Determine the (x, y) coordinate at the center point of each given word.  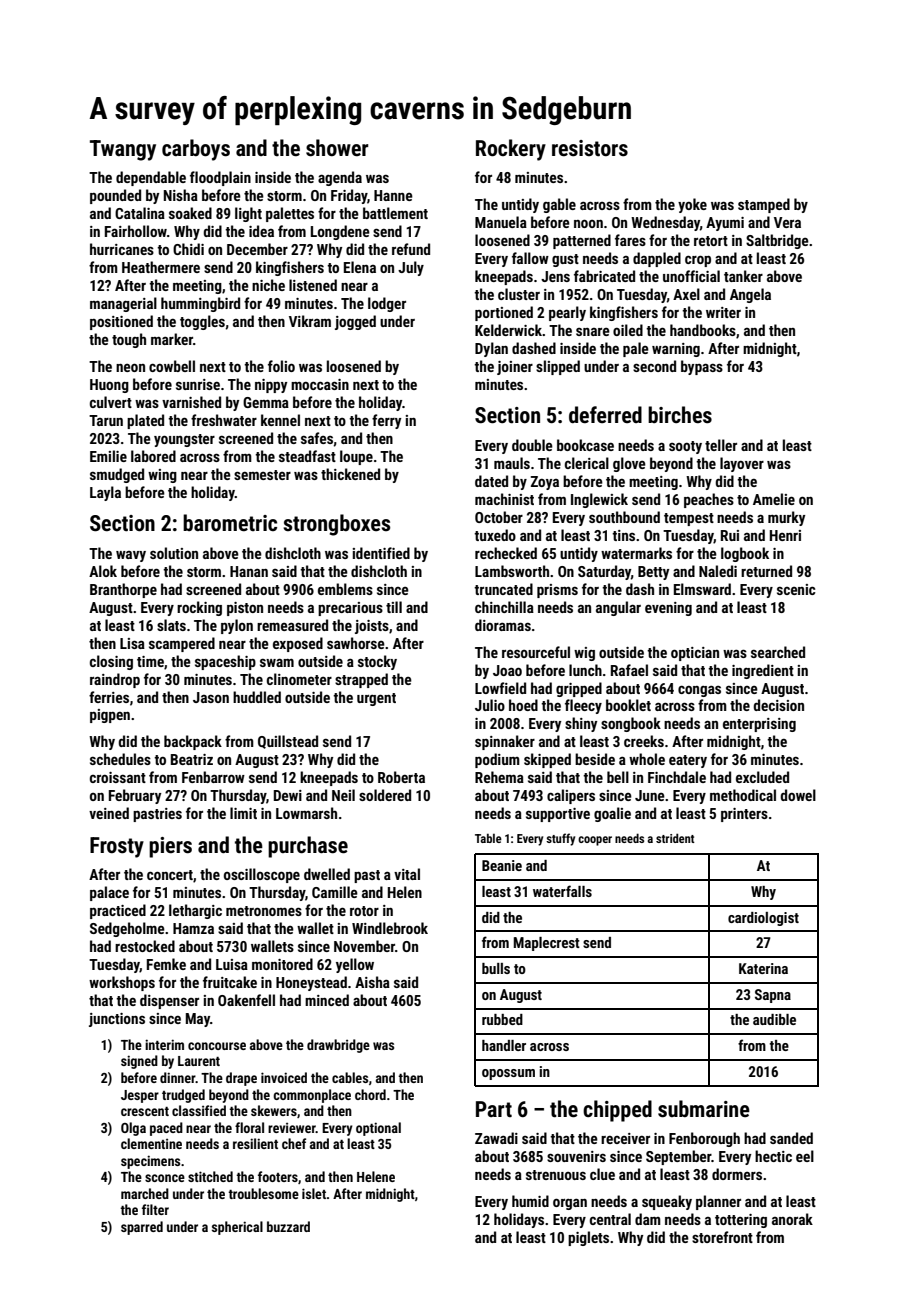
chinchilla (504, 607)
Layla (105, 493)
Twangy (123, 150)
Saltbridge (777, 241)
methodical (743, 795)
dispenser (169, 1001)
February (135, 796)
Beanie (502, 865)
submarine (704, 1109)
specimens (150, 1162)
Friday (349, 196)
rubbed (502, 1019)
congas (699, 691)
